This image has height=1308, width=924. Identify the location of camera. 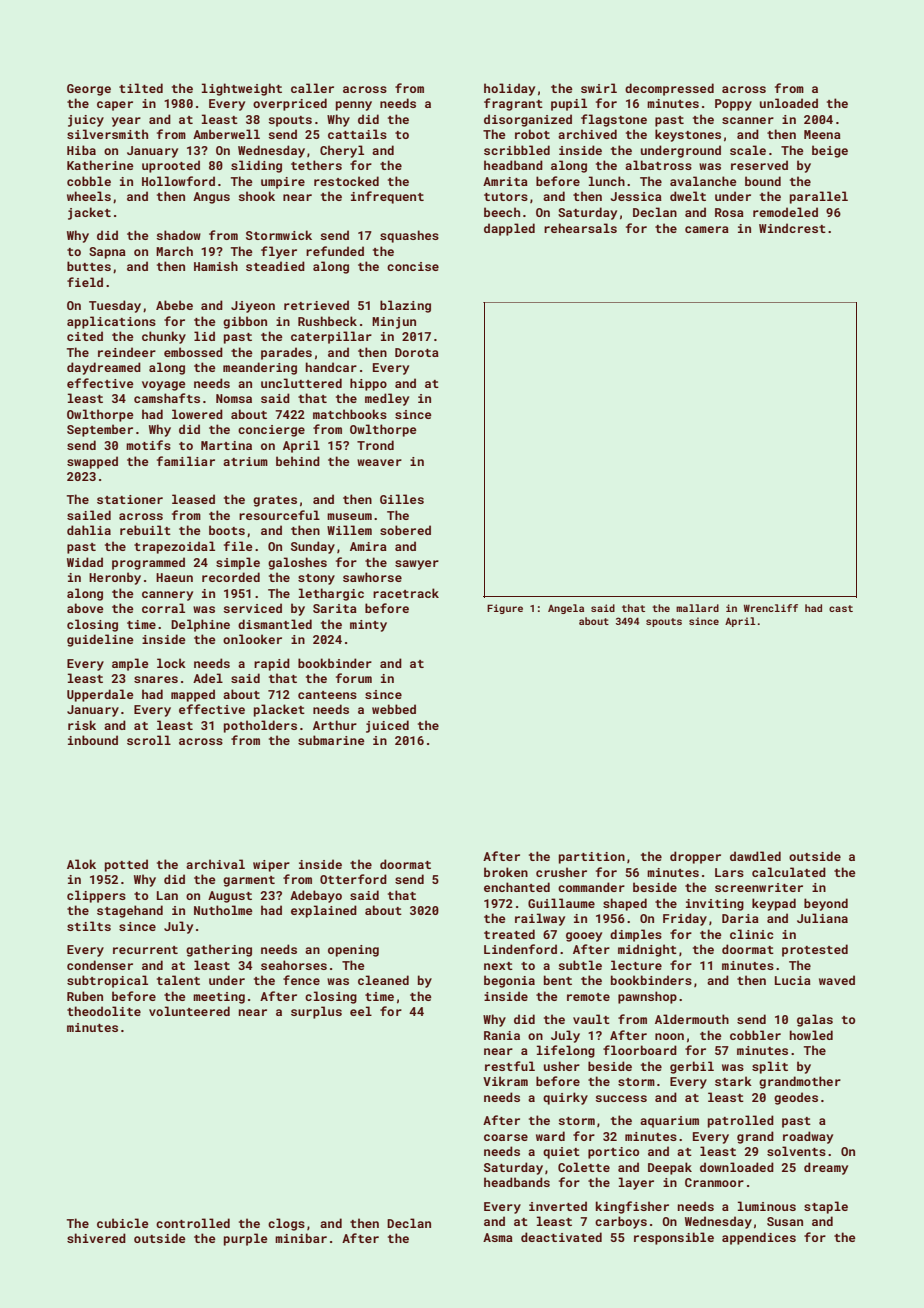
(707, 229).
